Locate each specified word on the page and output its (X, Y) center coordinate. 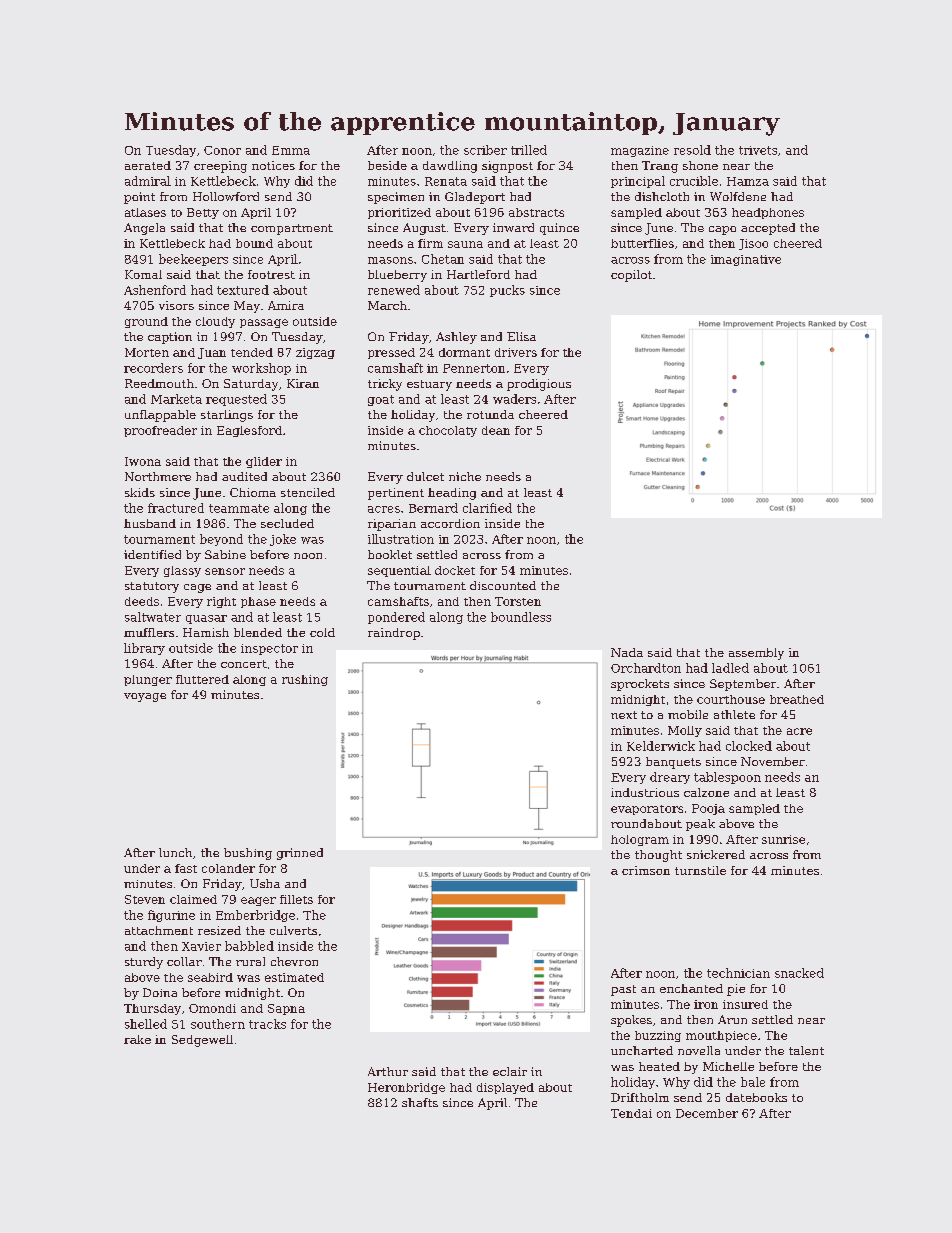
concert (244, 664)
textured (243, 290)
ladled (730, 668)
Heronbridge (406, 1088)
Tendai (631, 1113)
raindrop (394, 634)
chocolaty (448, 431)
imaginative (746, 260)
